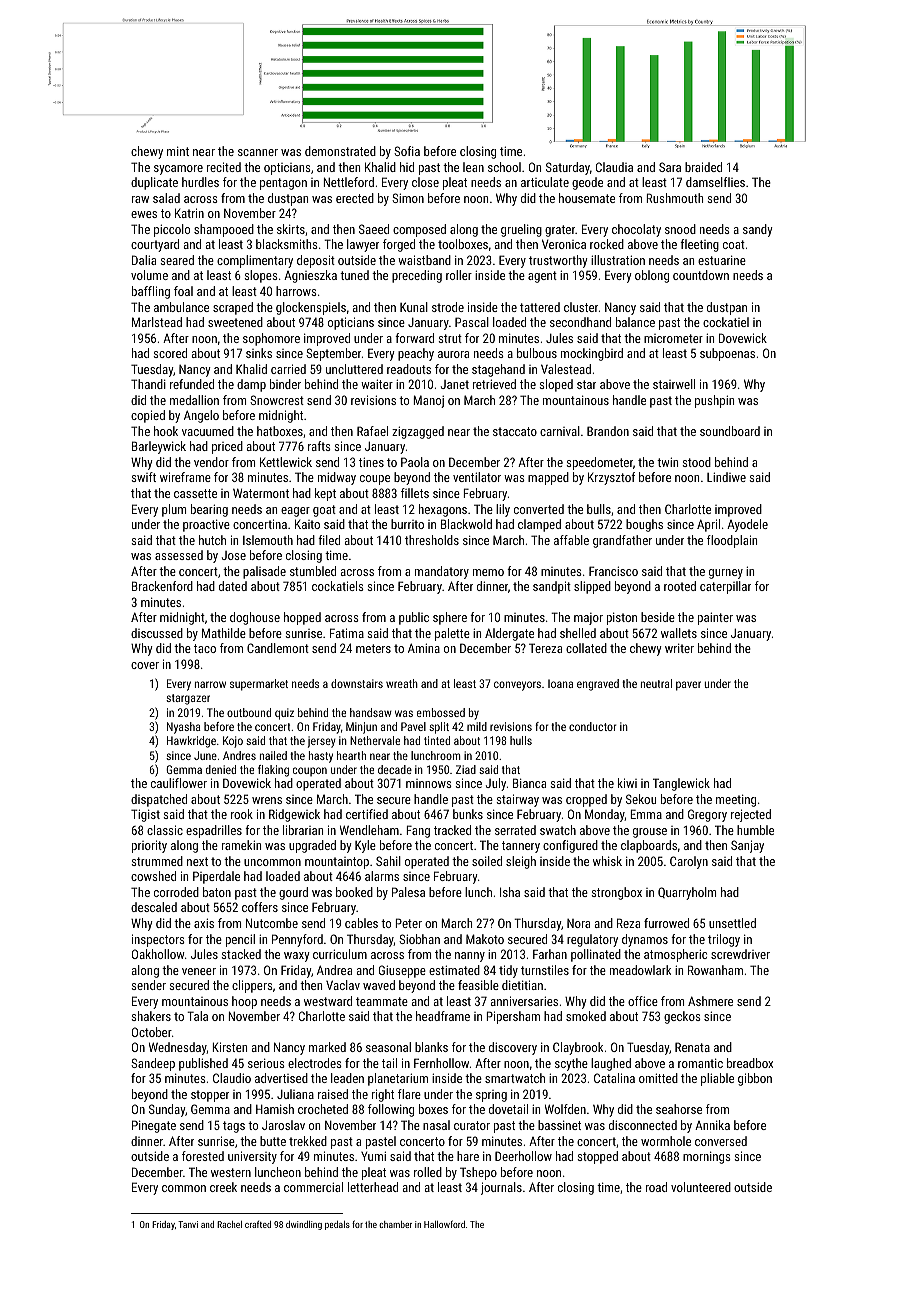 This screenshot has width=908, height=1316. Describe the element at coordinates (687, 893) in the screenshot. I see `Quarryholm` at that location.
